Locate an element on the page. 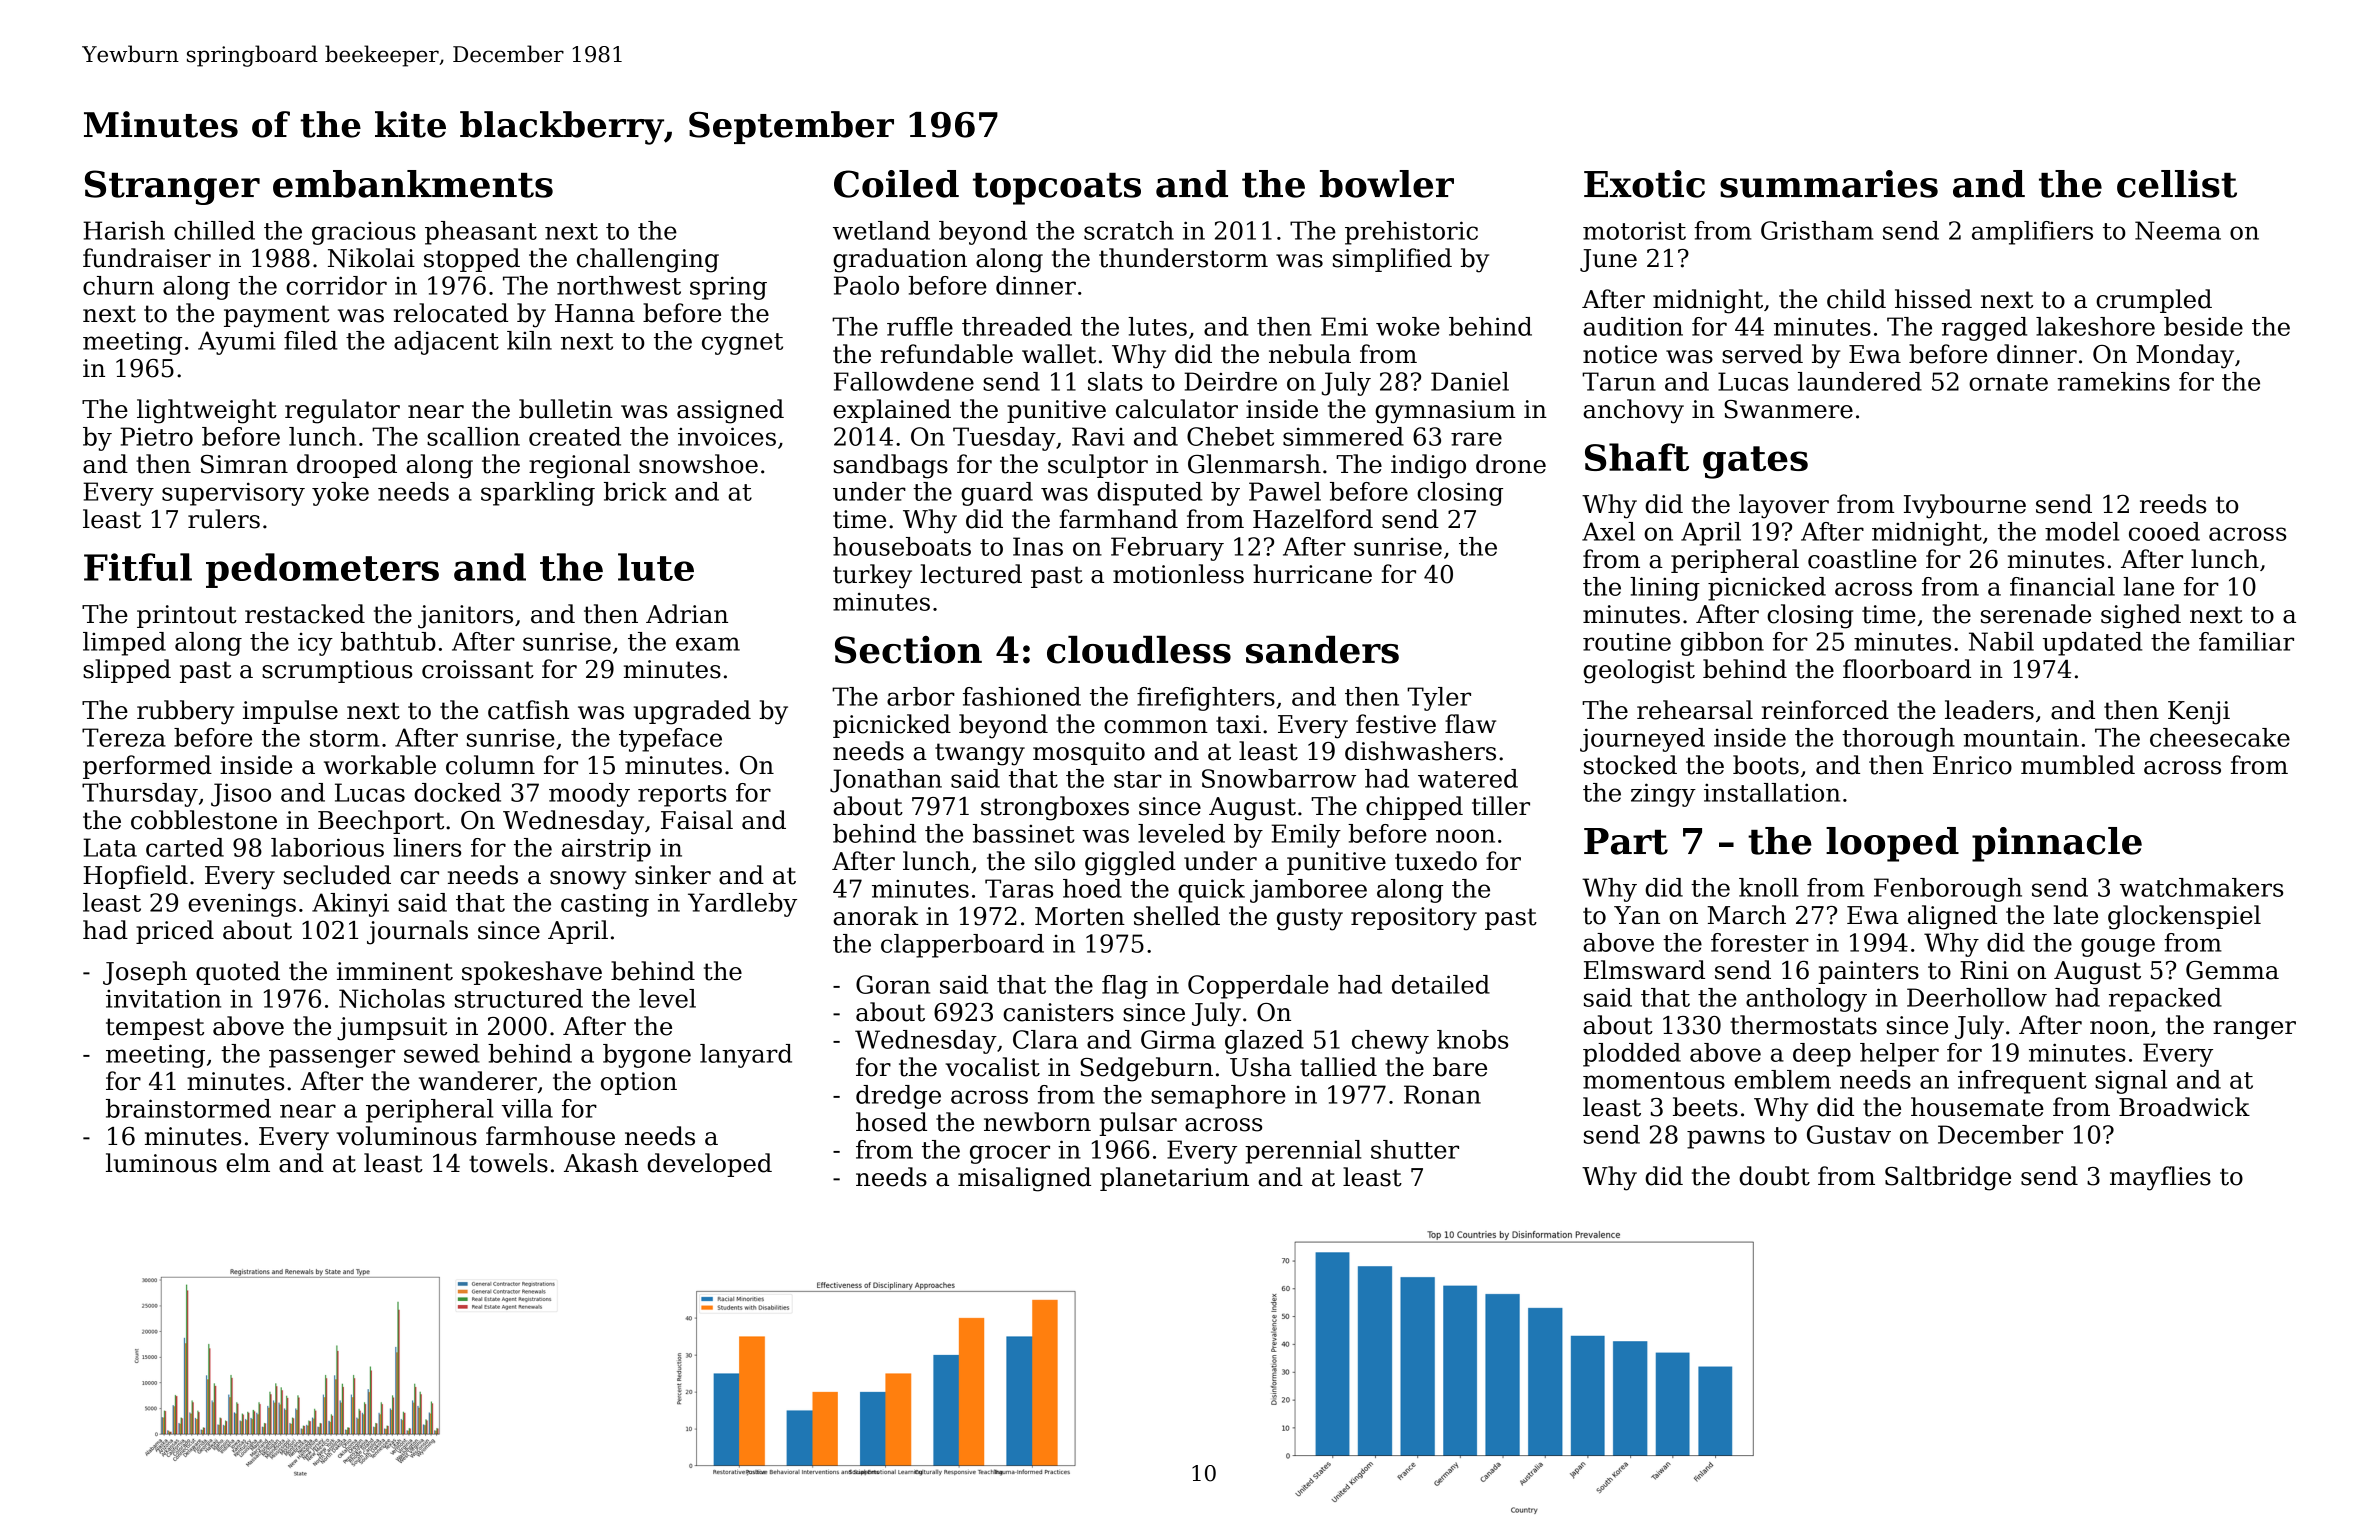 The width and height of the page is (2380, 1540). Pawel is located at coordinates (1285, 491).
